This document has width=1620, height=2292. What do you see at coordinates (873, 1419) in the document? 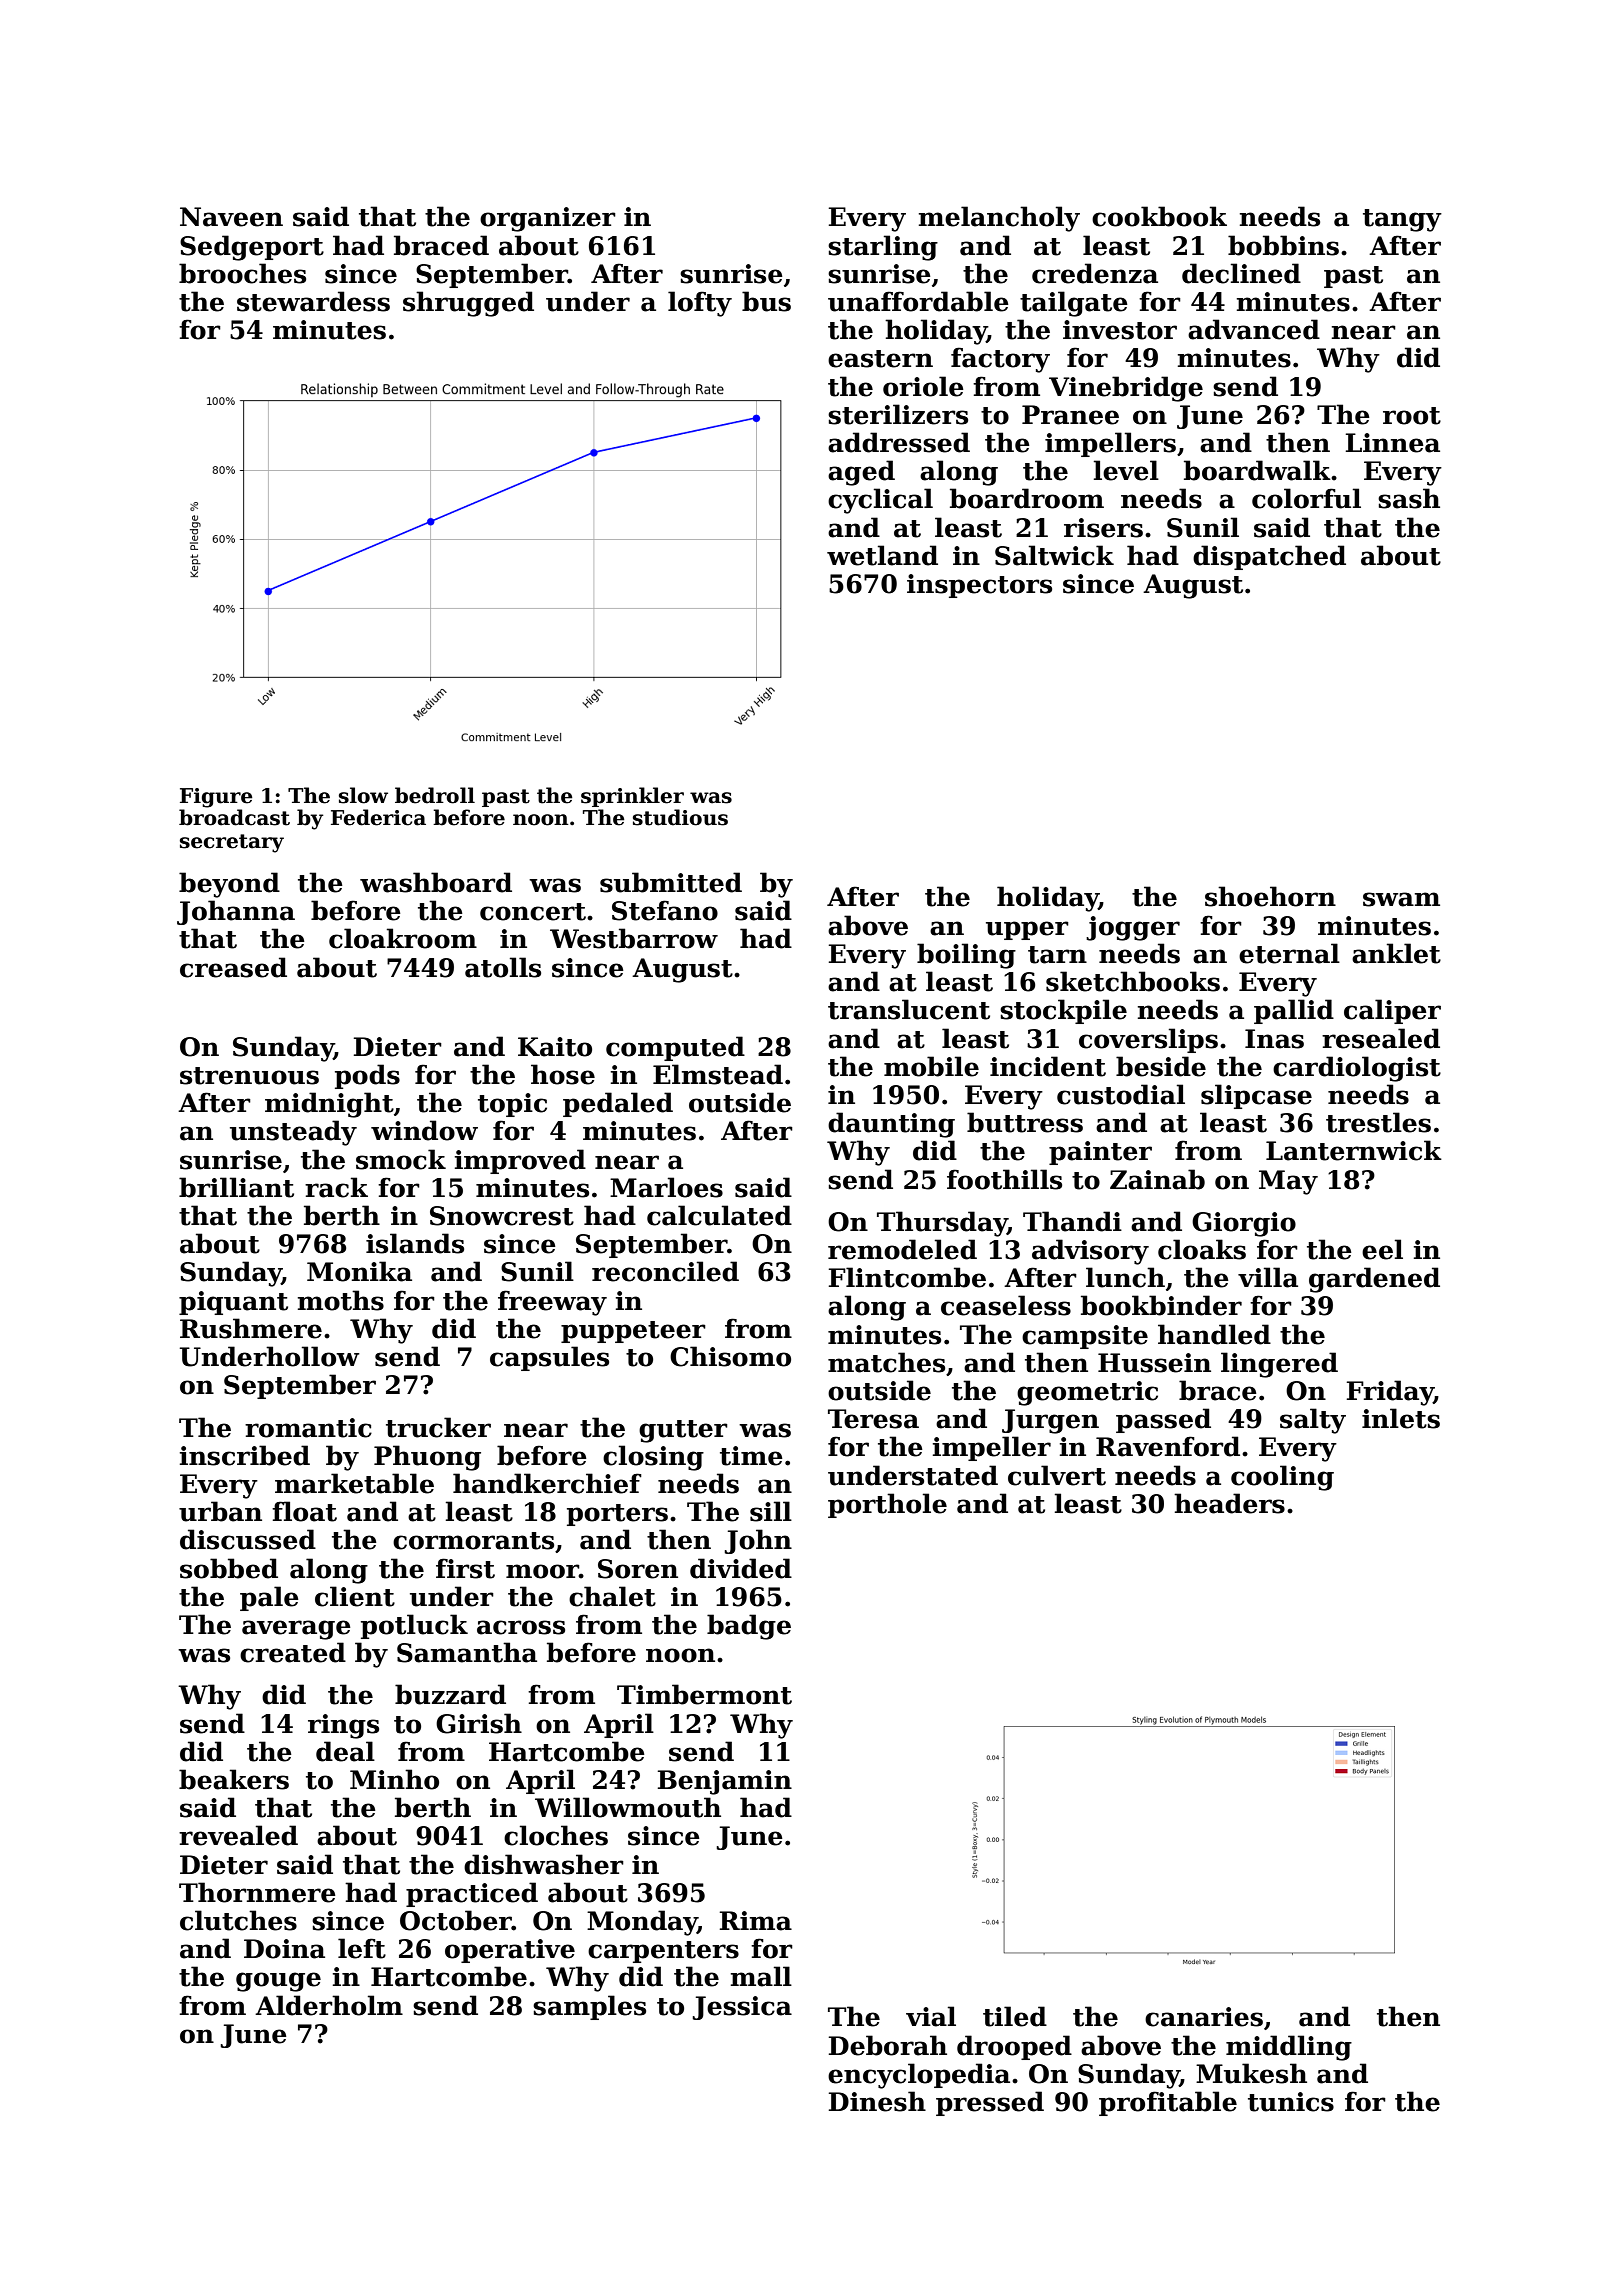
I see `Teresa` at bounding box center [873, 1419].
